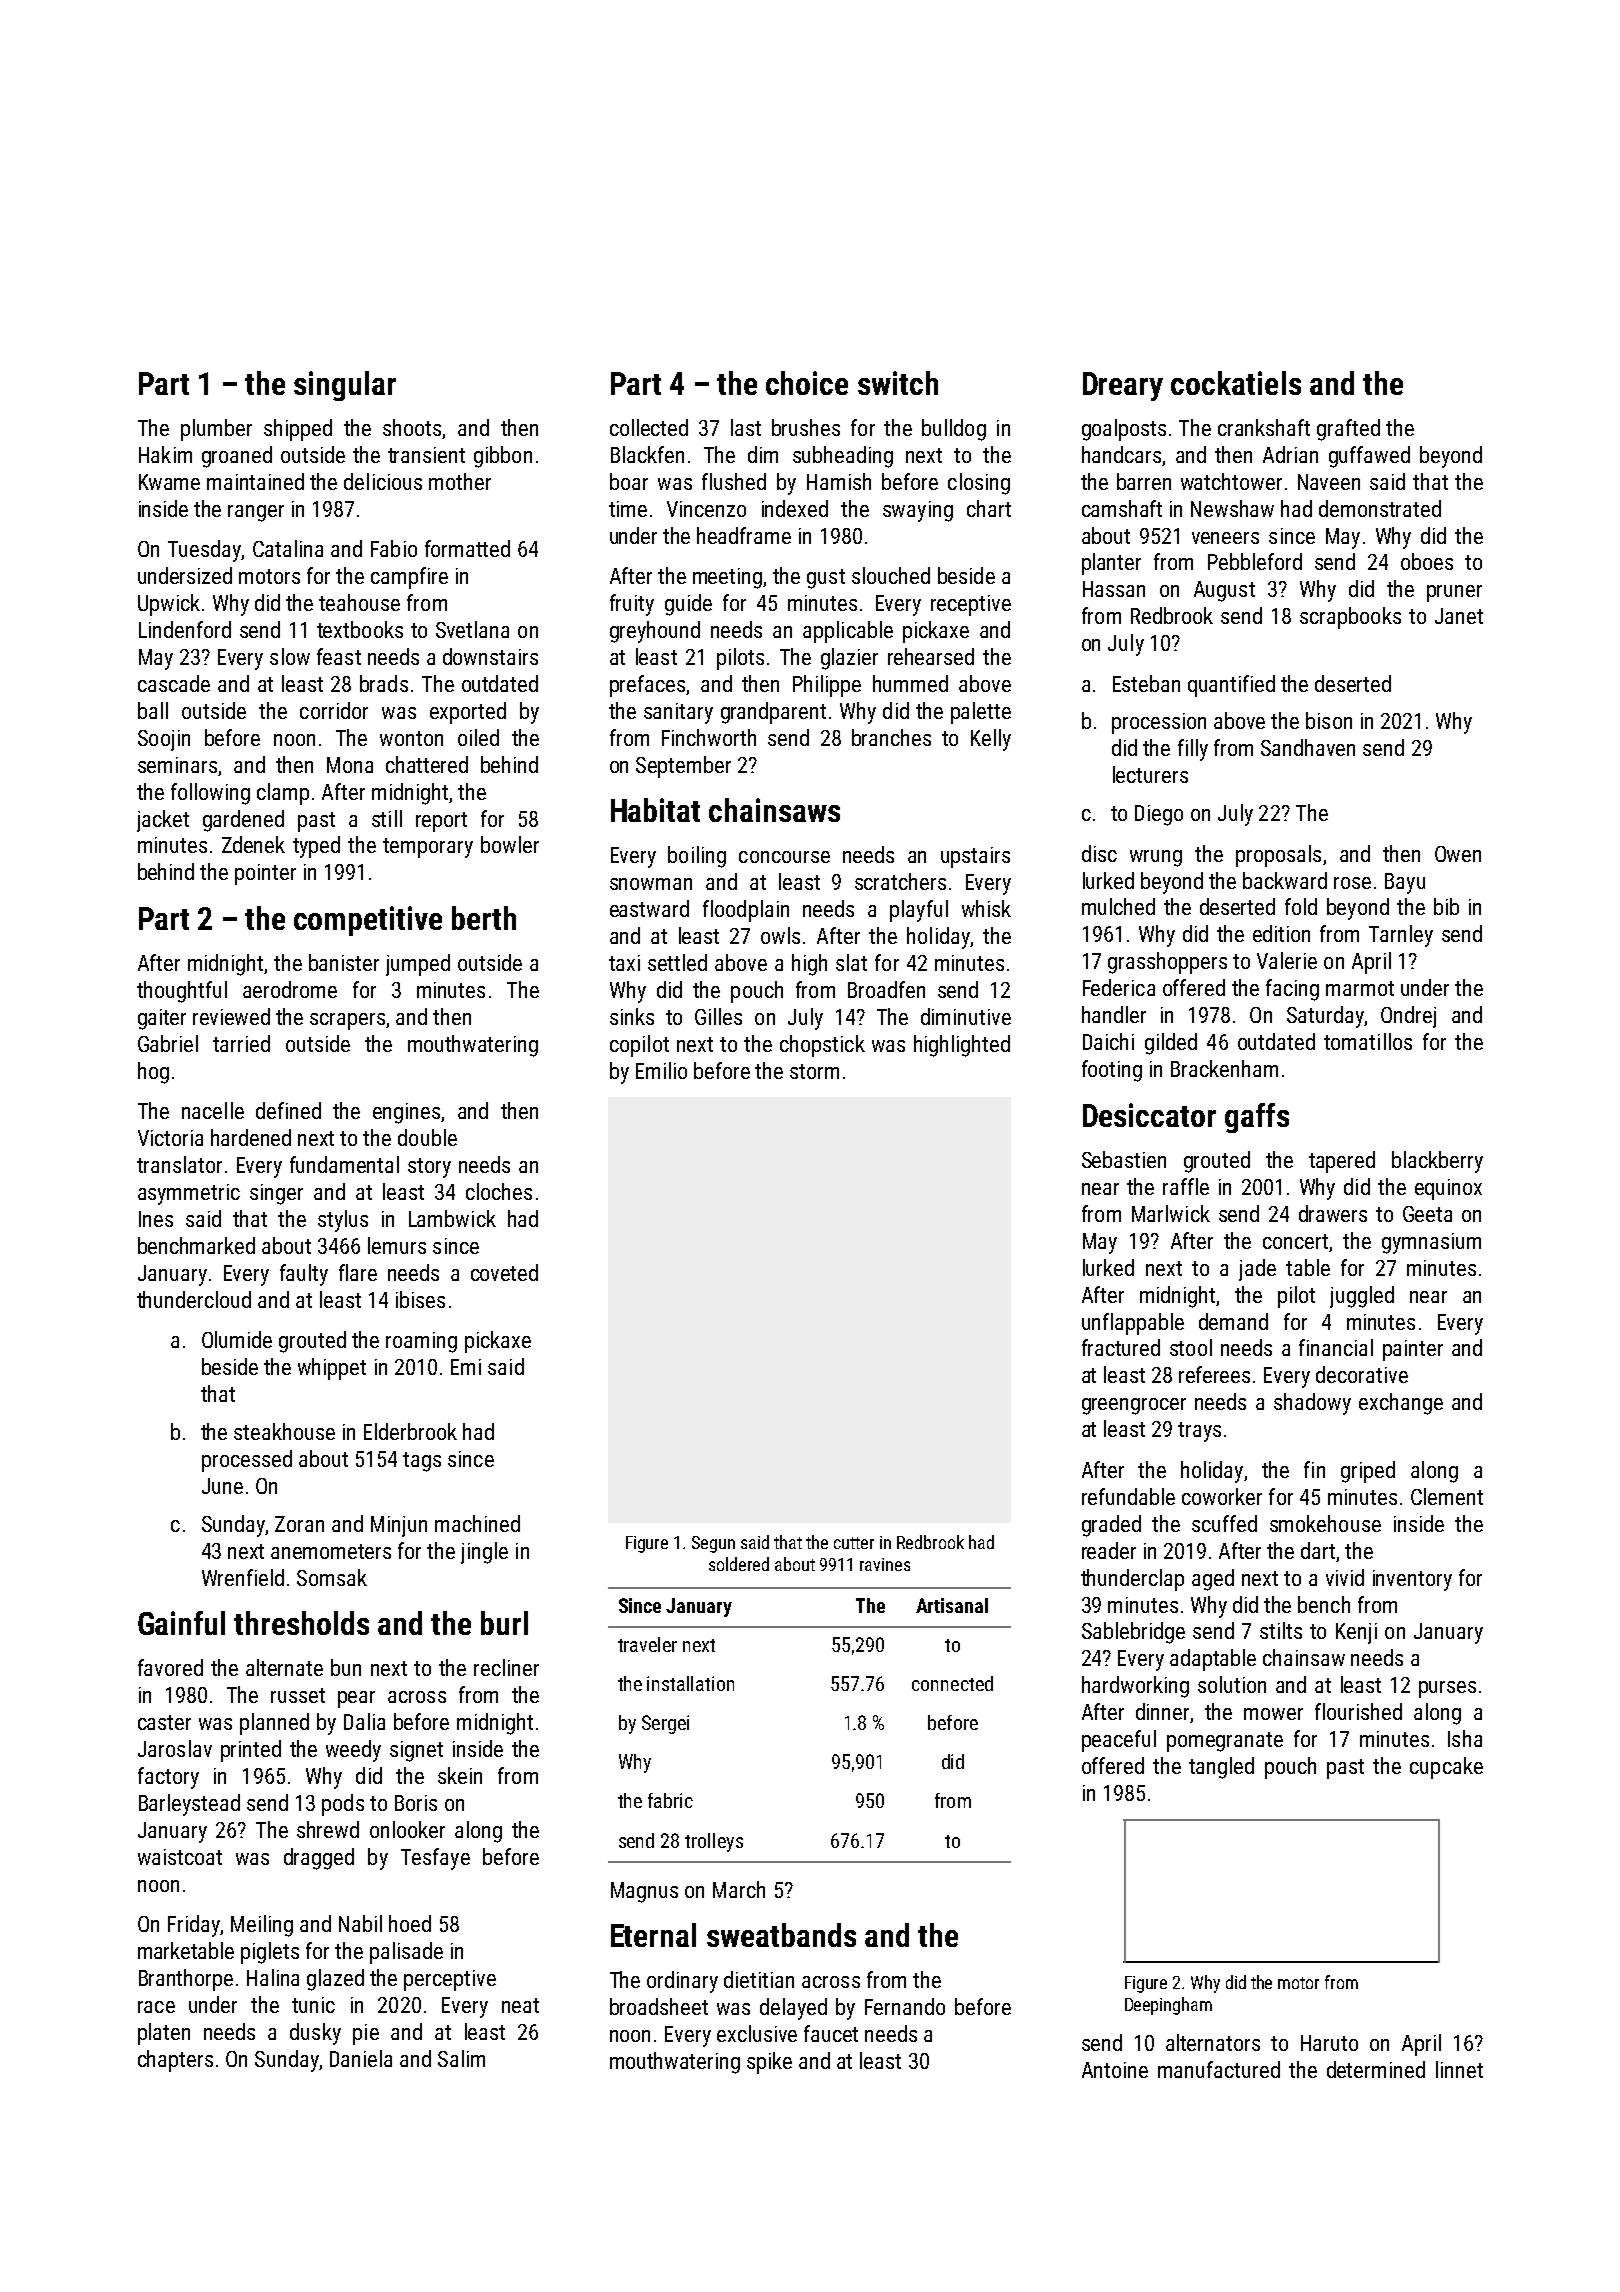 The image size is (1620, 2292). I want to click on Salim, so click(461, 2058).
